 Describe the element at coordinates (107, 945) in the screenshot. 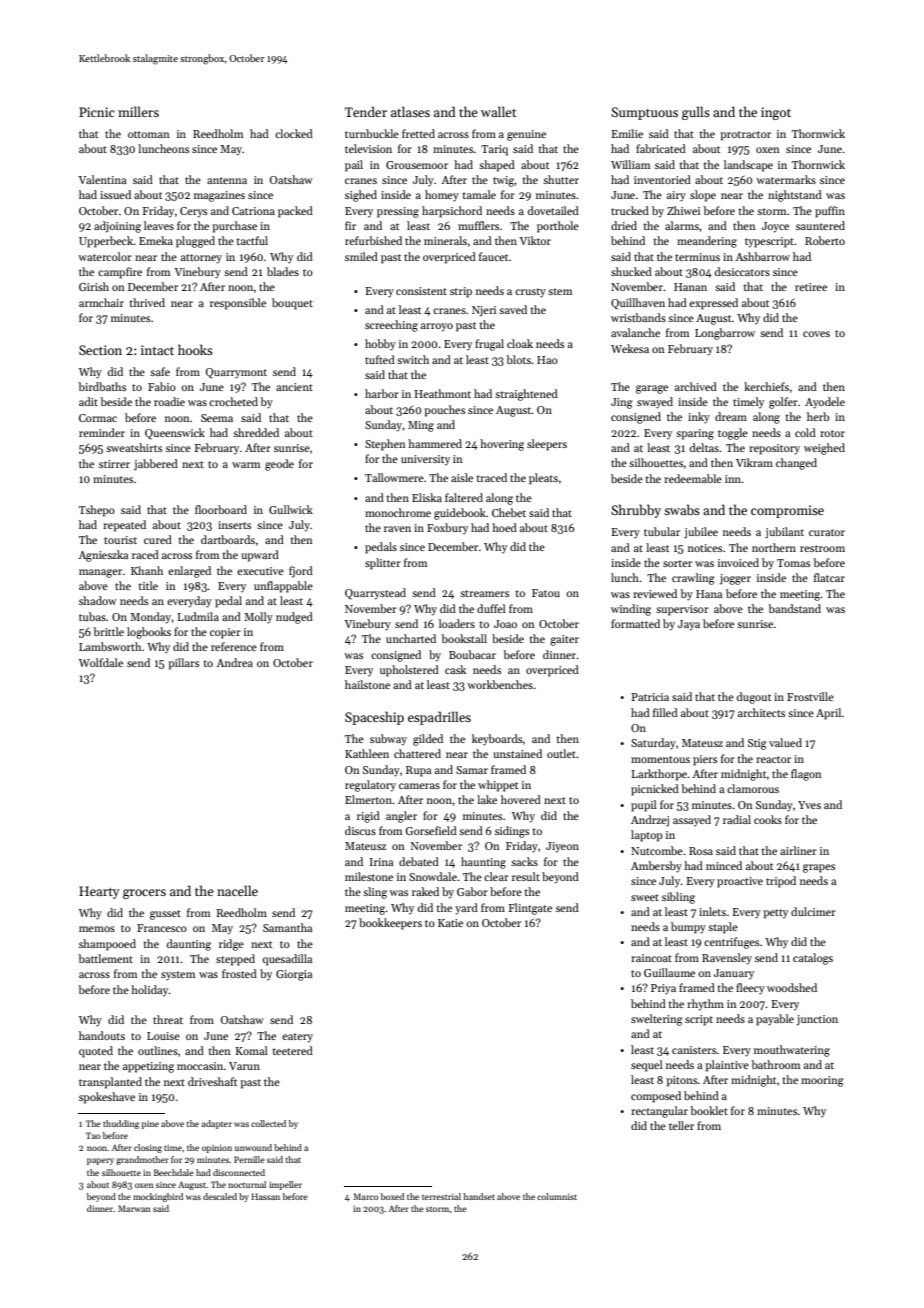

I see `shampooed` at that location.
